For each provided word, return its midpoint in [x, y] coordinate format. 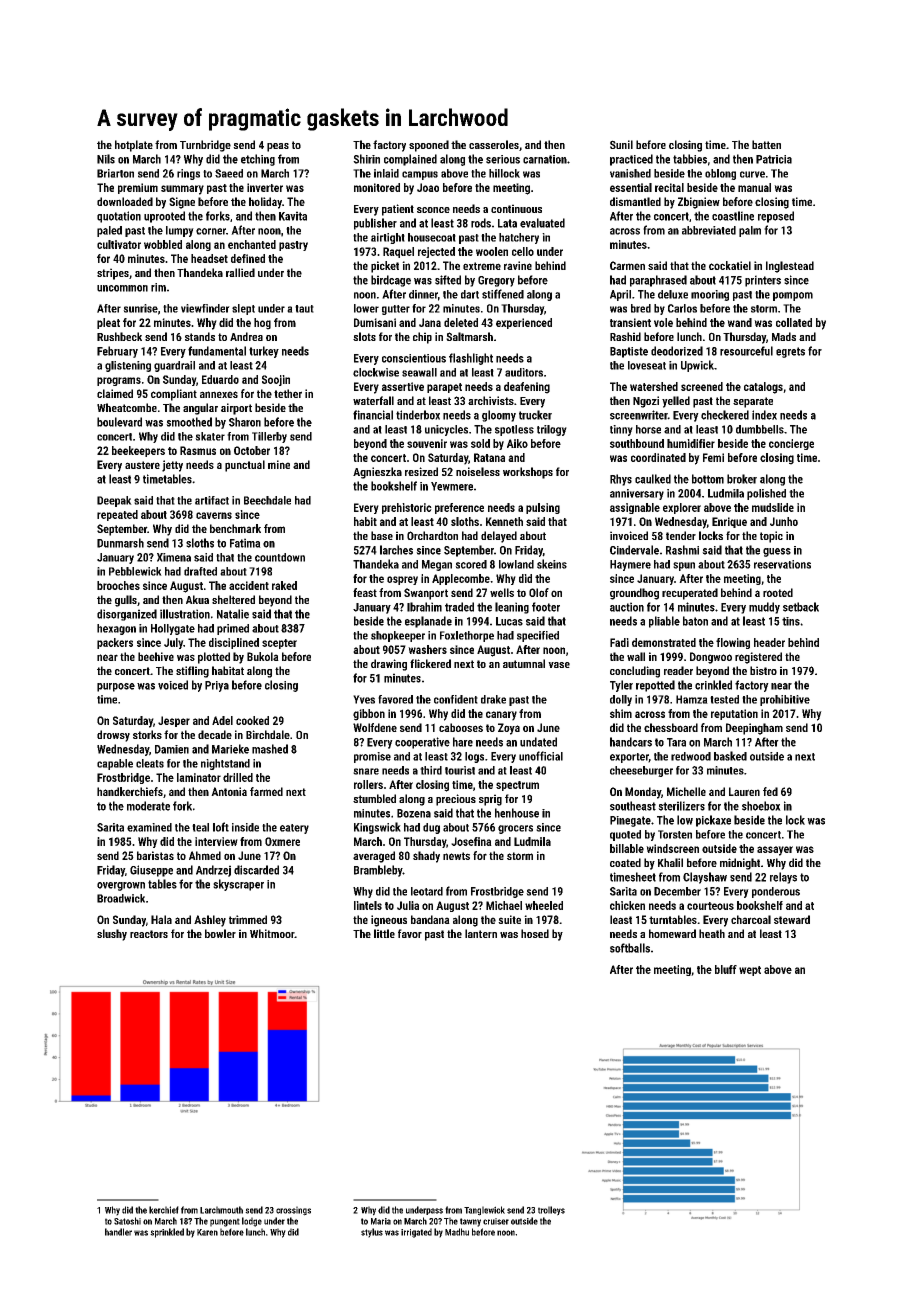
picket [385, 267]
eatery [294, 829]
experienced [524, 323]
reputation [734, 714]
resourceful [746, 351]
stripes [113, 274]
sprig [490, 800]
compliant [174, 395]
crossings [293, 1211]
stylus [372, 1233]
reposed [776, 217]
